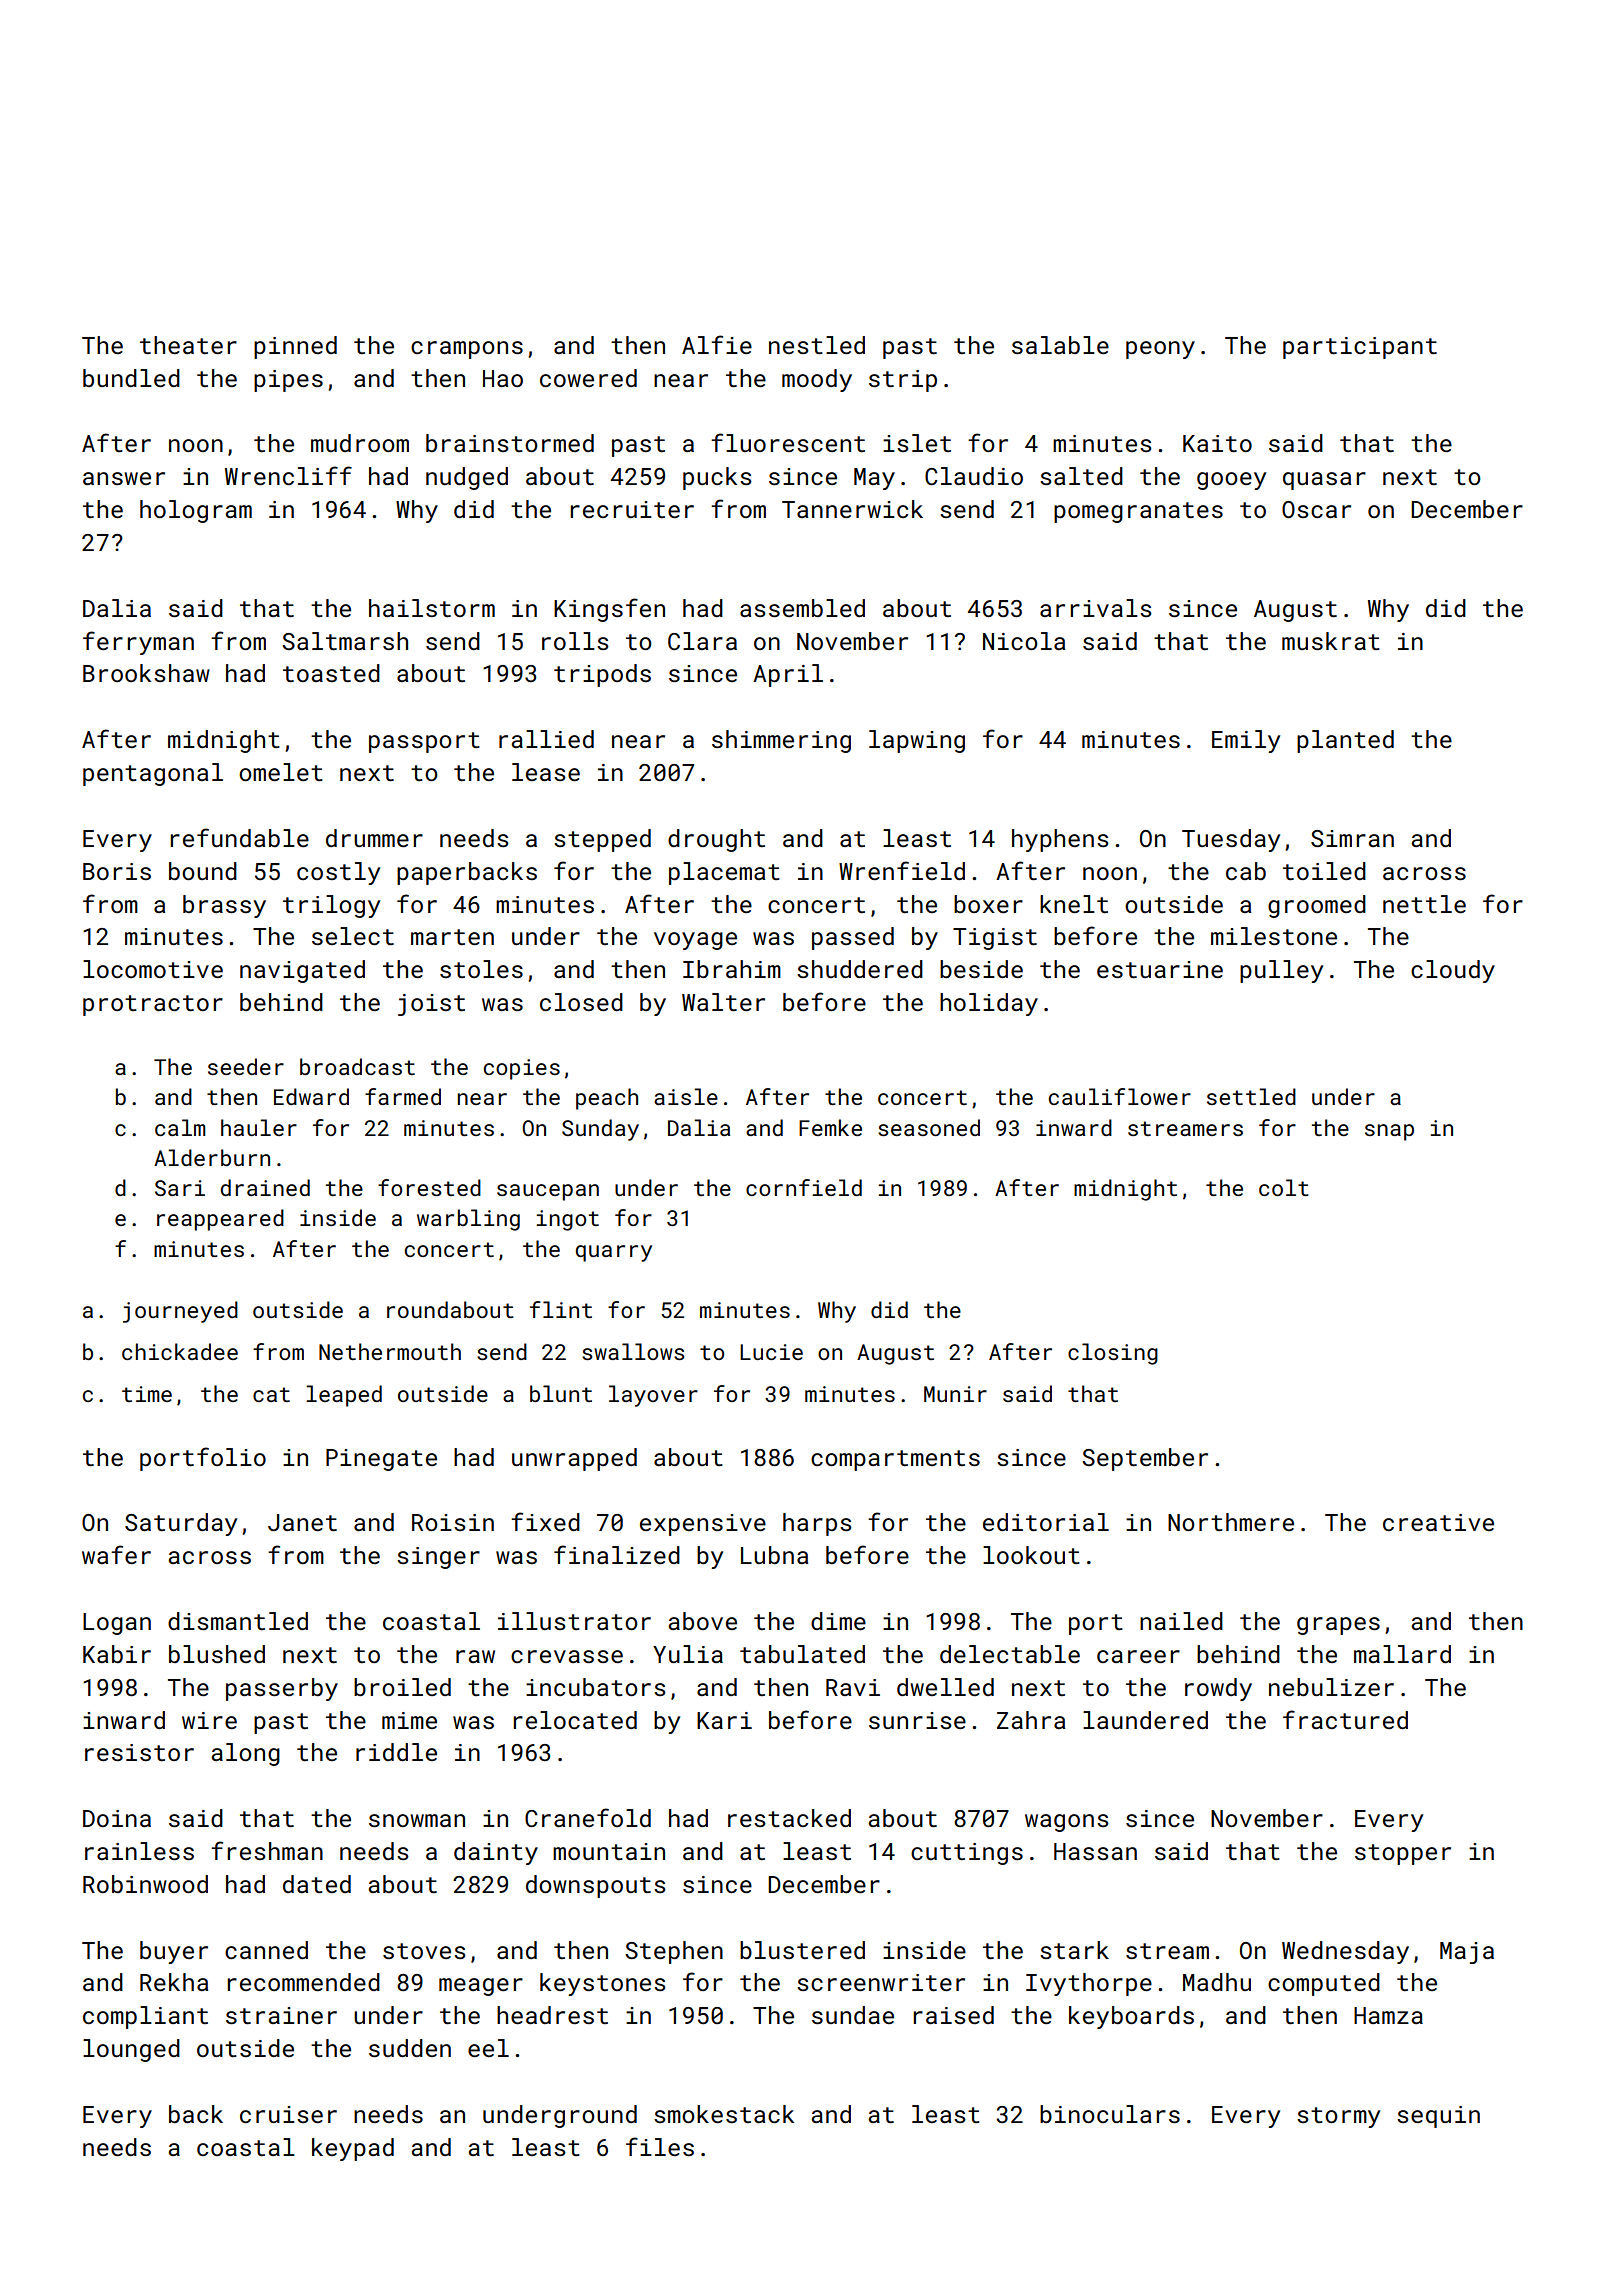  Describe the element at coordinates (1331, 641) in the page. I see `muskrat` at that location.
